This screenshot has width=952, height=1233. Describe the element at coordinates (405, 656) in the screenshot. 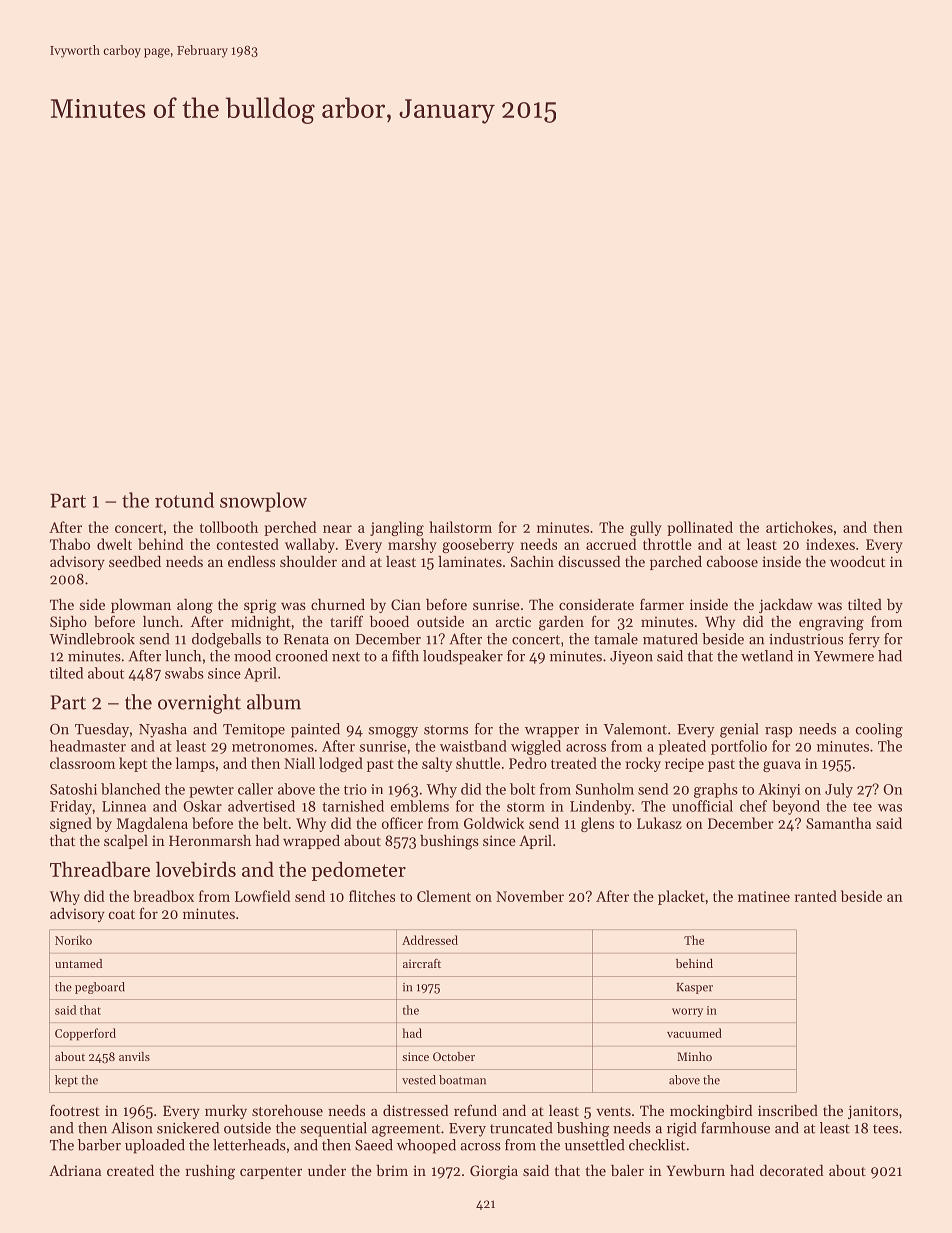

I see `fifth` at that location.
